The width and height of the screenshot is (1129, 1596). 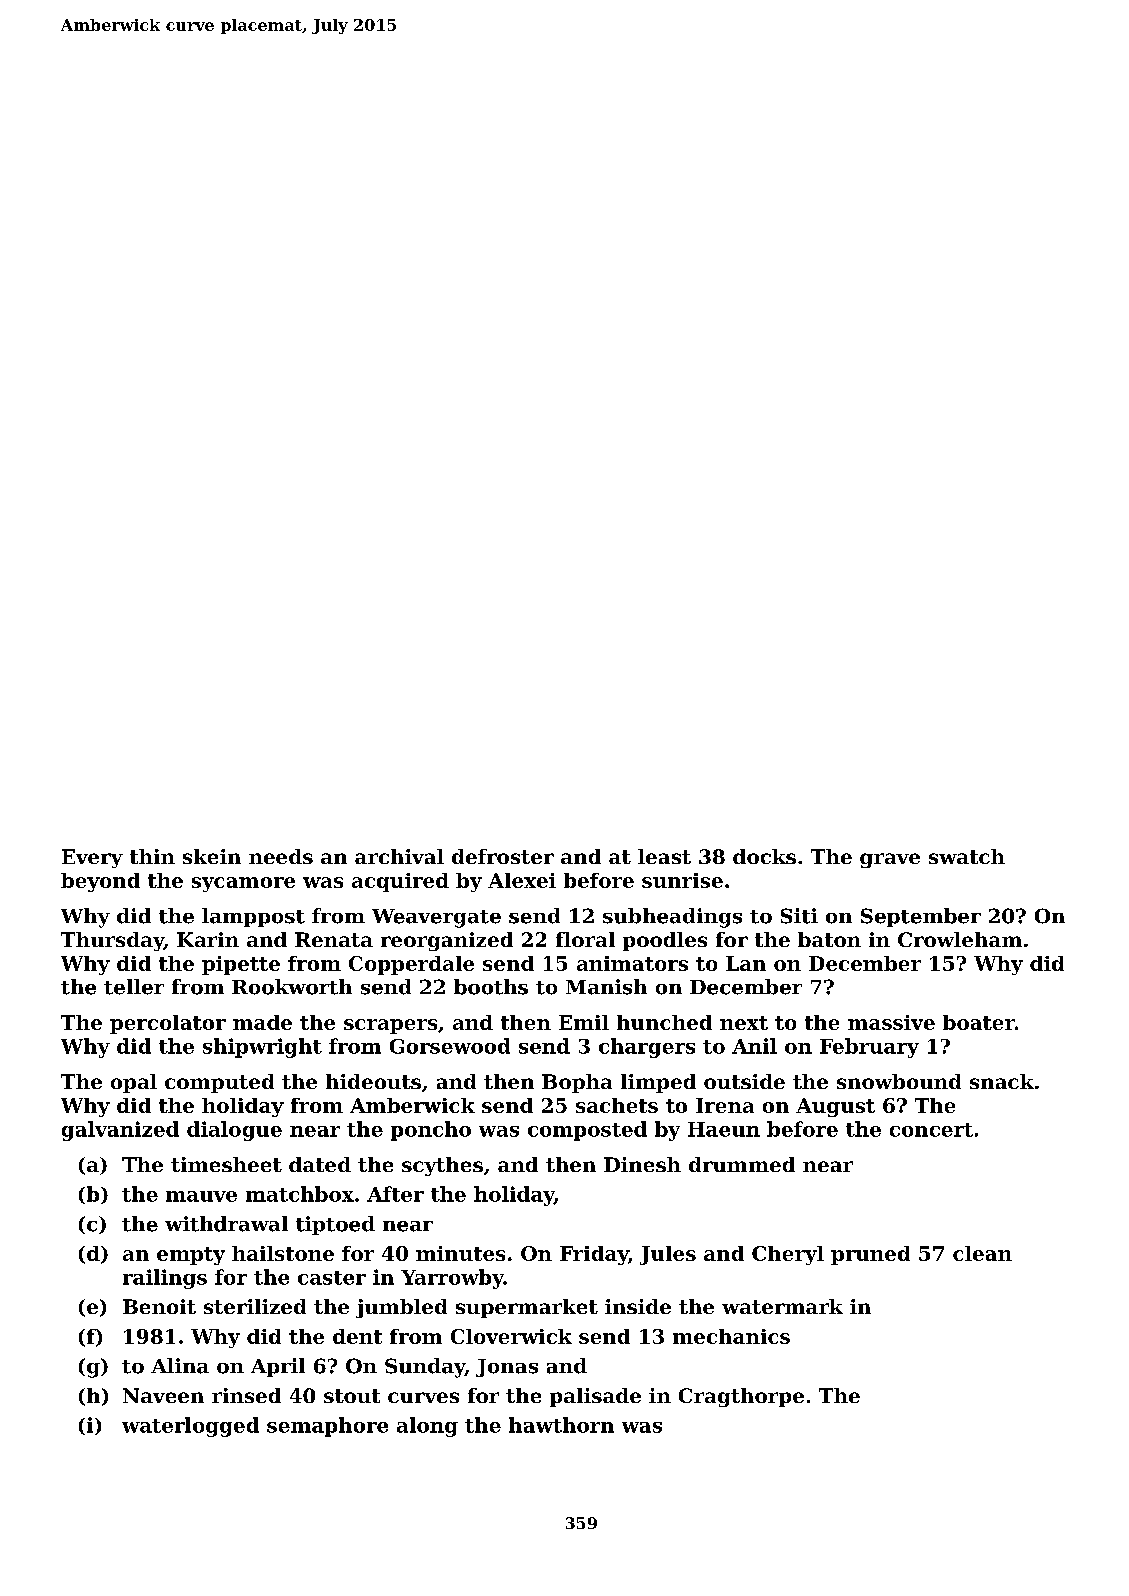 I want to click on swatch, so click(x=967, y=856).
